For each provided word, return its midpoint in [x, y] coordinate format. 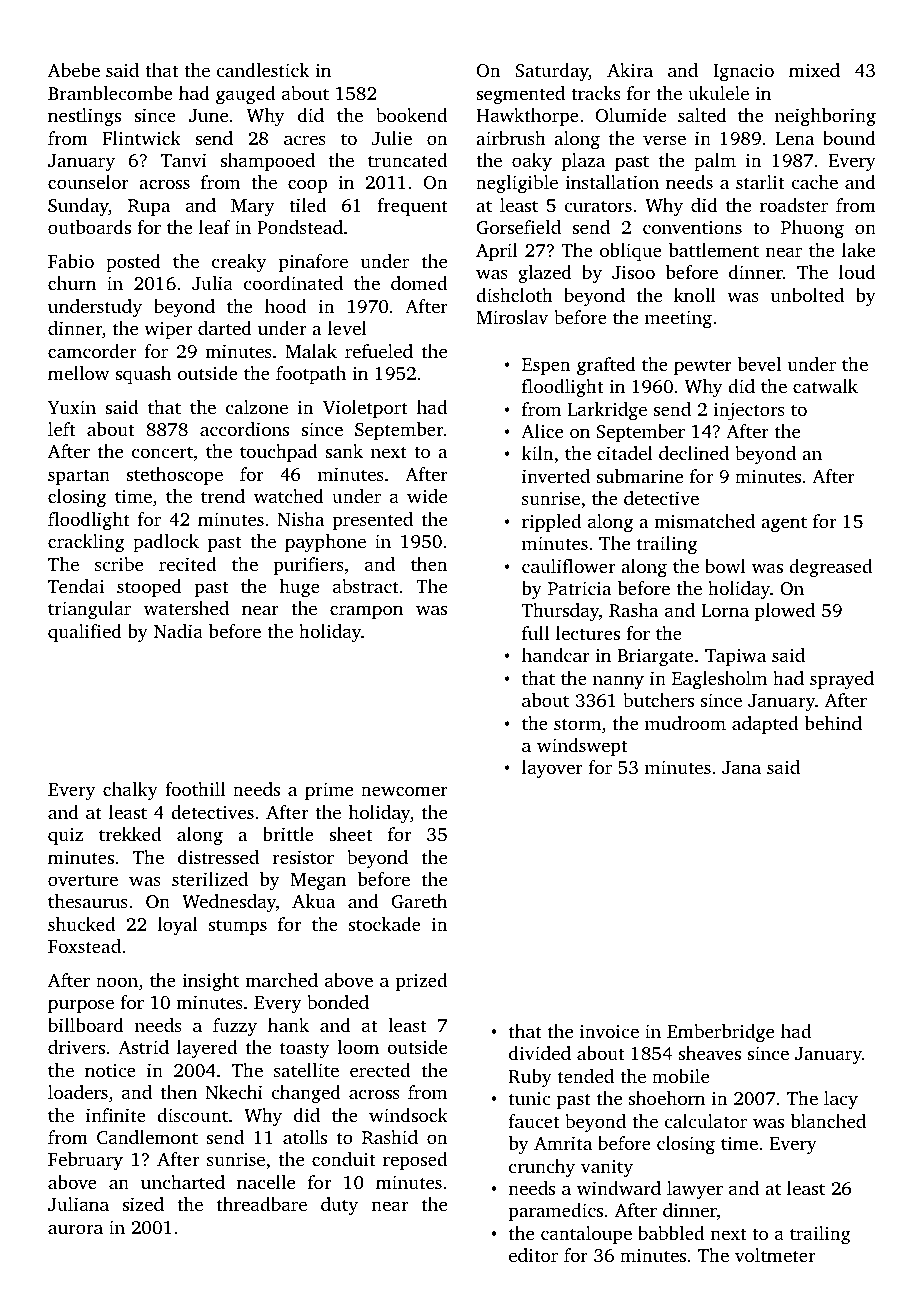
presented [373, 521]
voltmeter [775, 1255]
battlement [714, 250]
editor [533, 1255]
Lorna [725, 610]
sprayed [842, 680]
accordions [244, 429]
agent [784, 524]
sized [143, 1204]
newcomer [404, 791]
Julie [392, 138]
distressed [218, 857]
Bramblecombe [110, 93]
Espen [546, 366]
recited [187, 564]
